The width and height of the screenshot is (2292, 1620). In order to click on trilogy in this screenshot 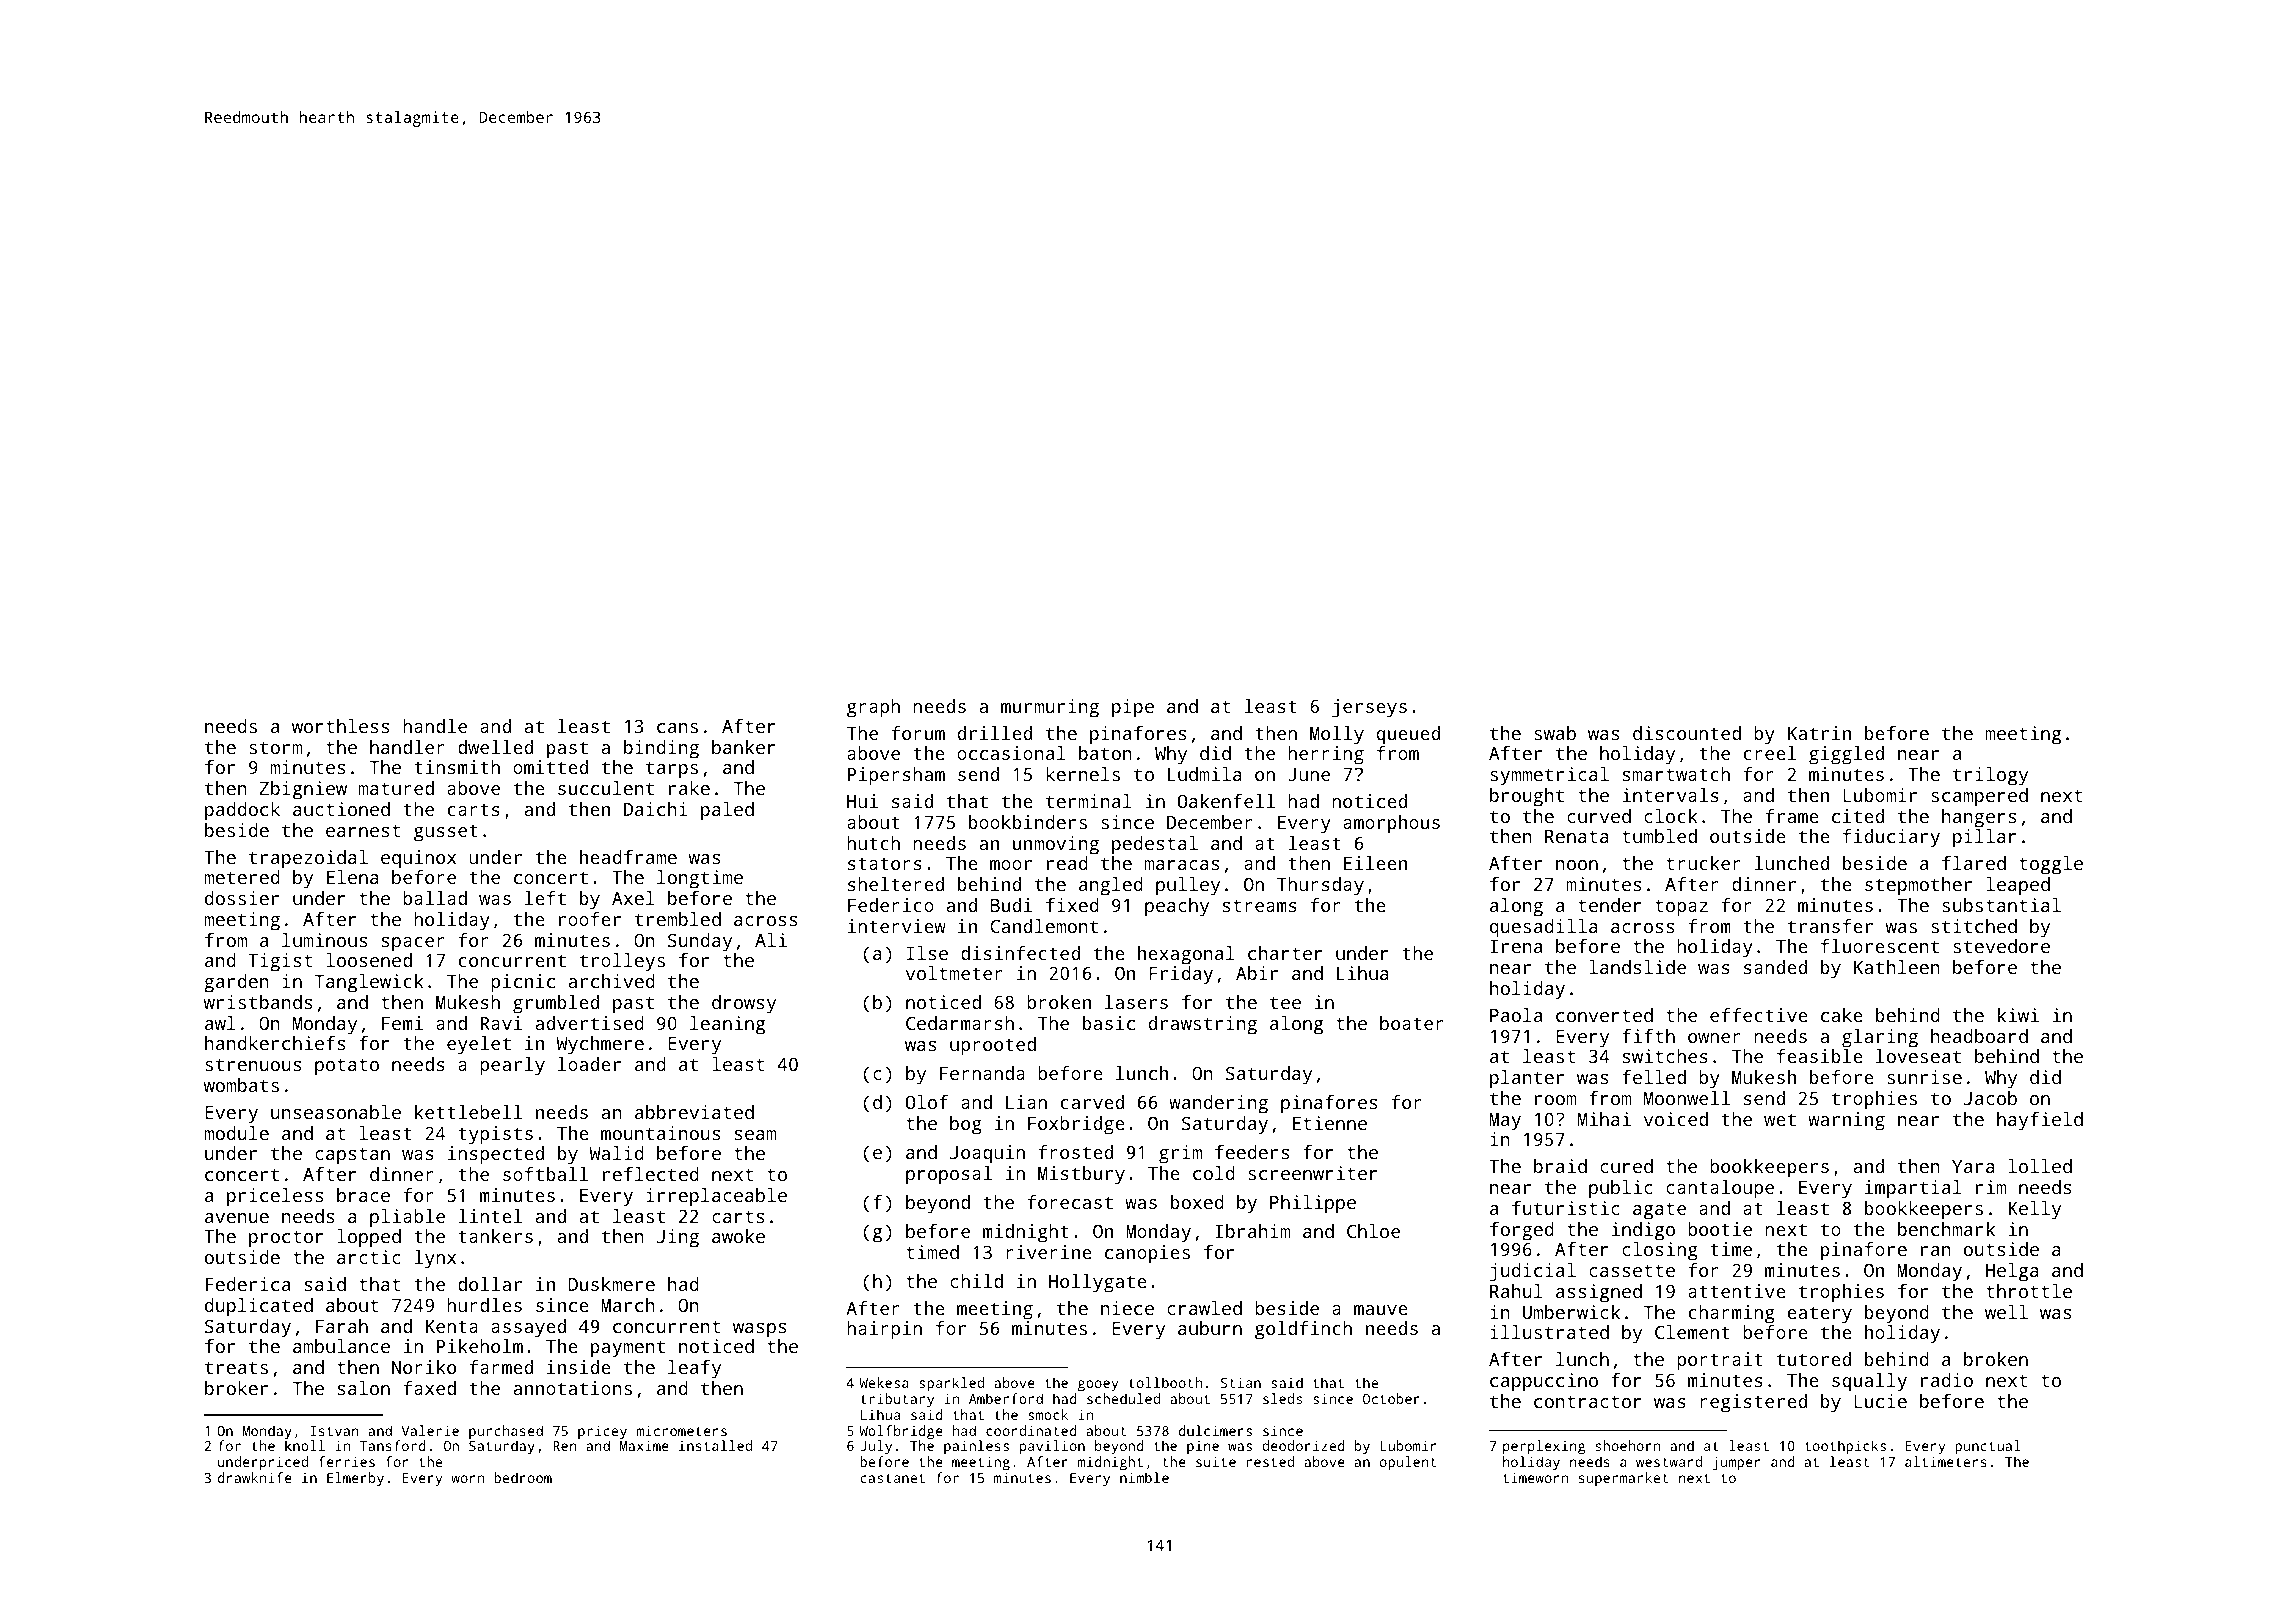, I will do `click(1990, 776)`.
